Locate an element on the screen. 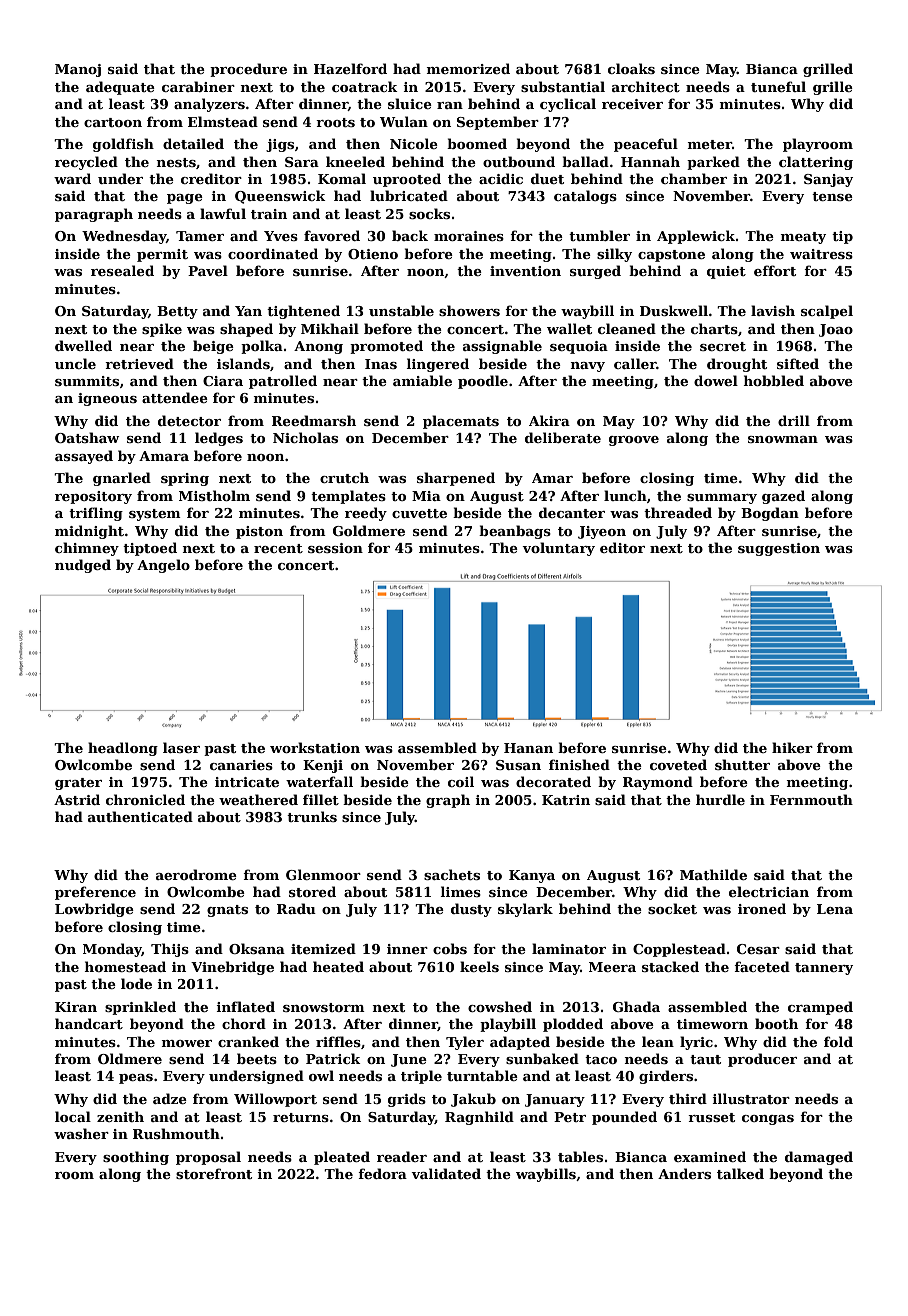  tuneful is located at coordinates (778, 86).
